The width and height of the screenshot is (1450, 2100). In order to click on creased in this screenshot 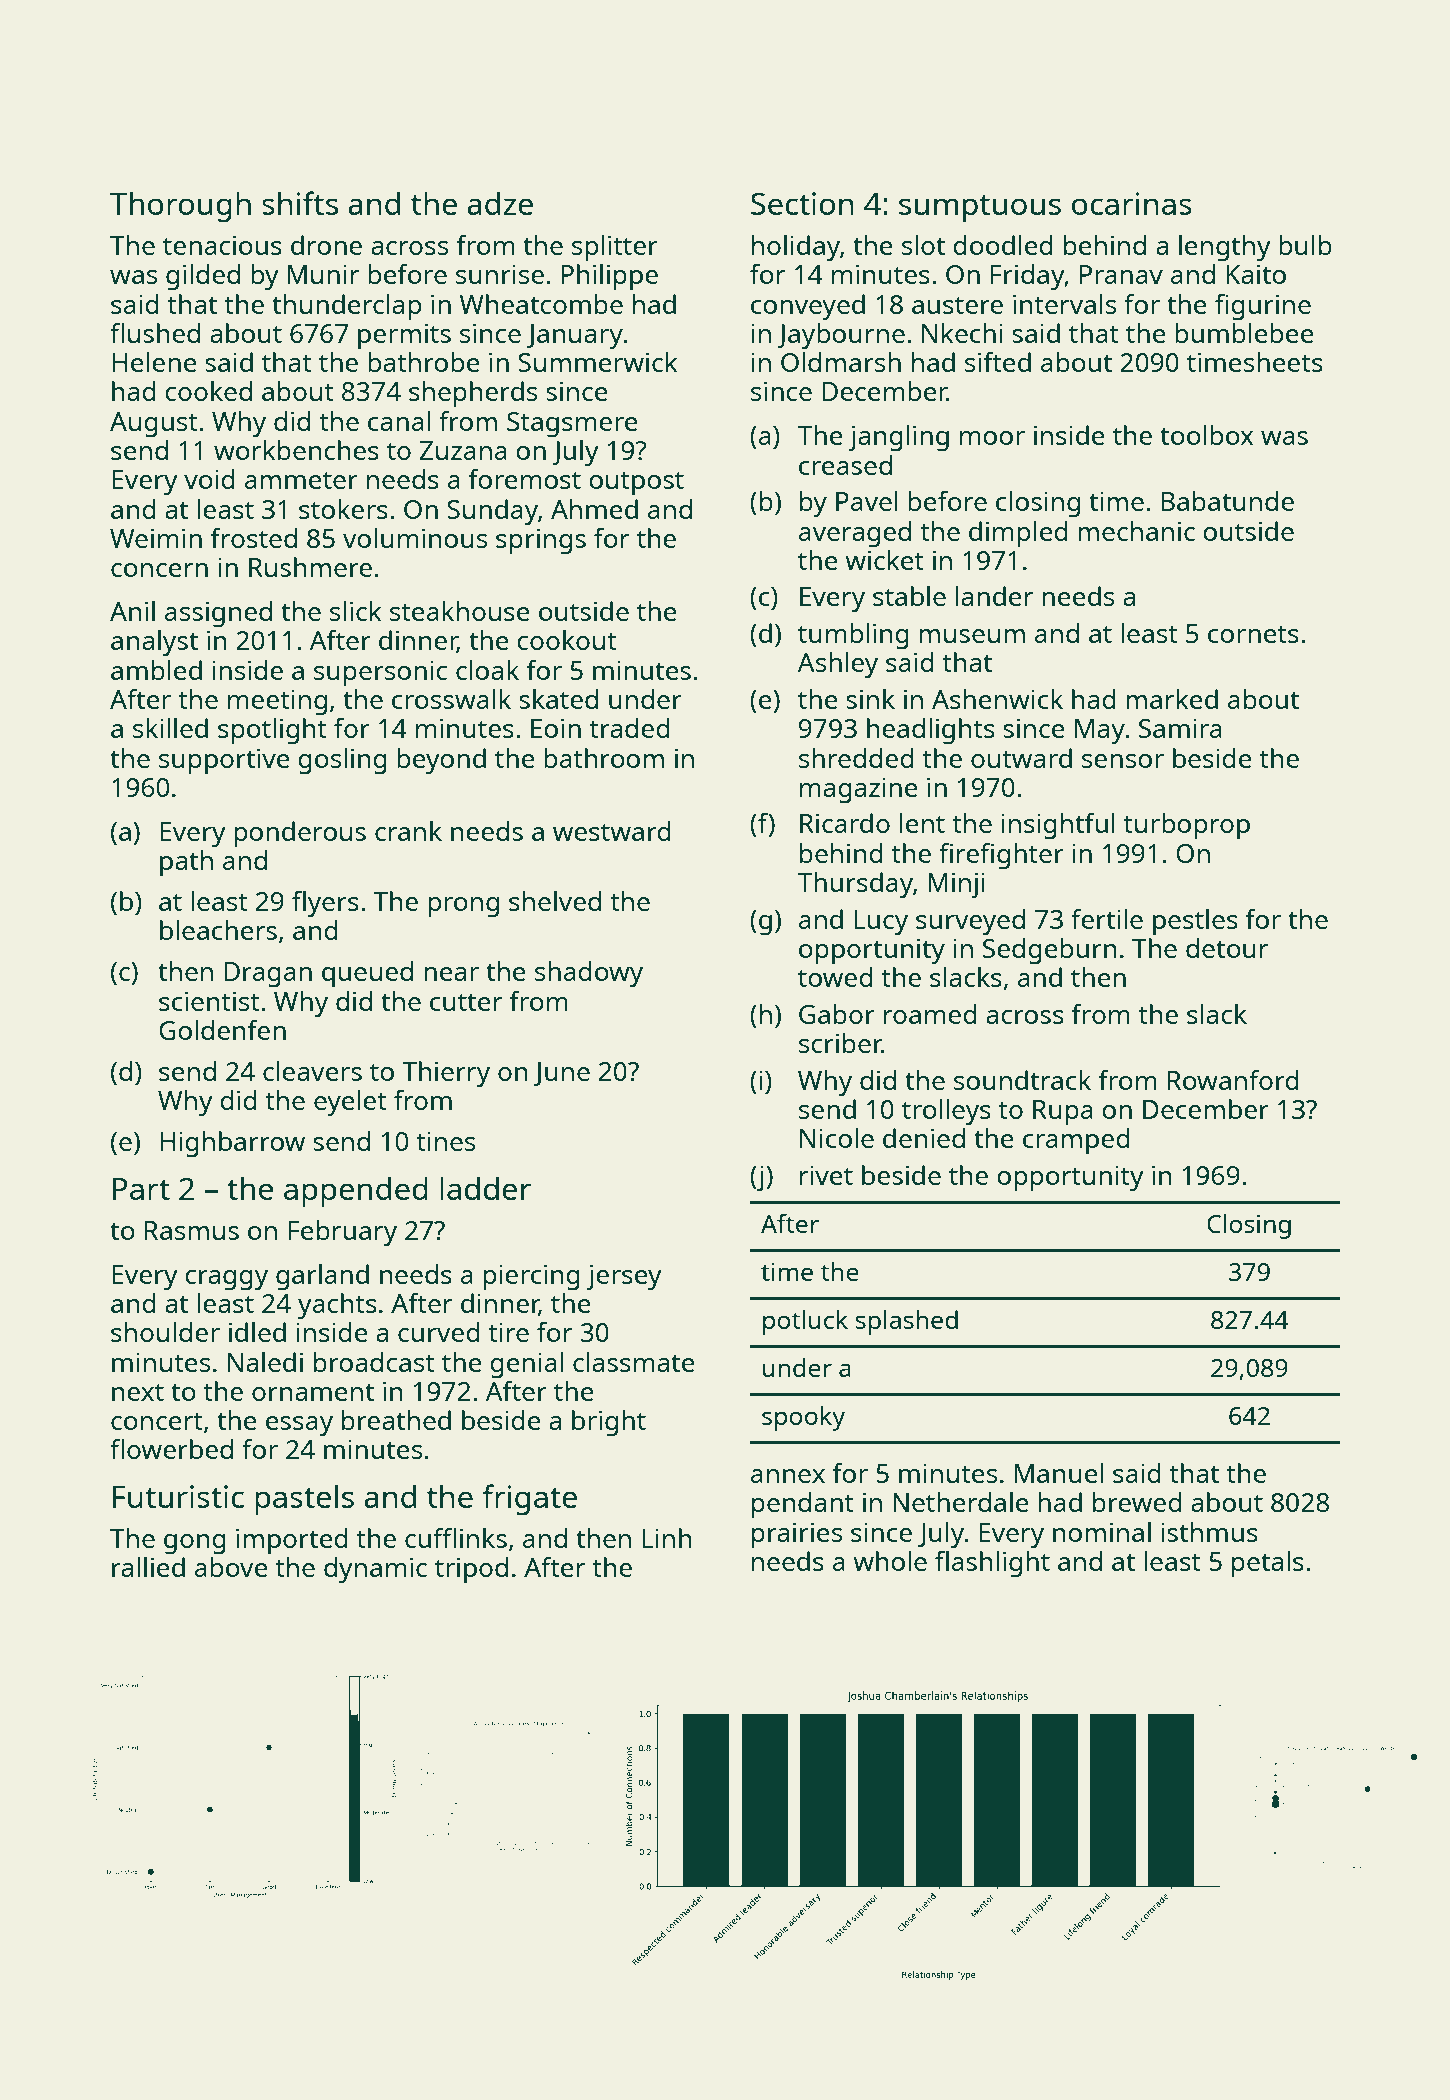, I will do `click(845, 465)`.
